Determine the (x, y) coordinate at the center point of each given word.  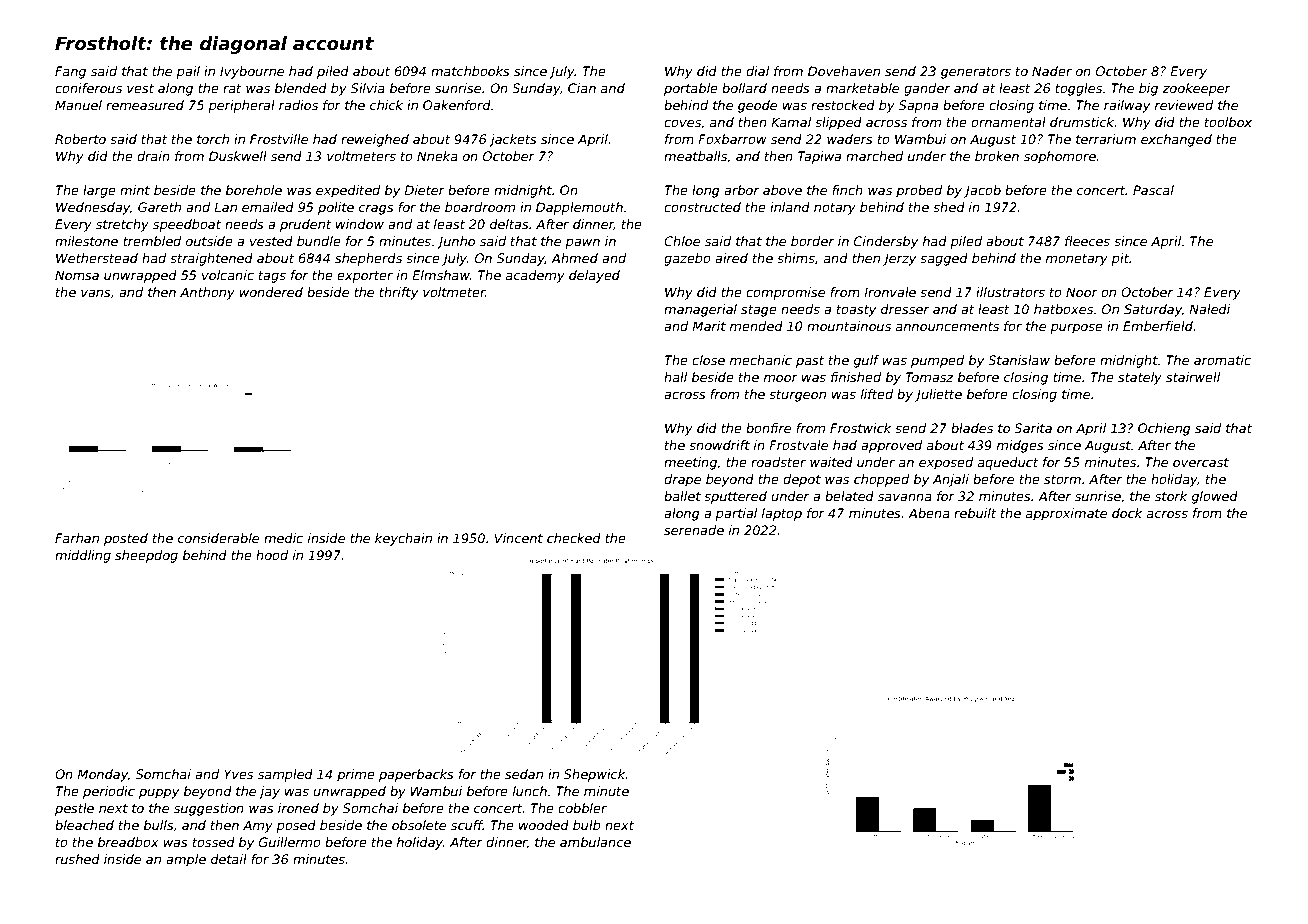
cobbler (582, 808)
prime (356, 775)
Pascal (1153, 190)
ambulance (595, 842)
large (99, 191)
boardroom (480, 207)
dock (1127, 513)
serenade (694, 530)
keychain (403, 539)
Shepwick (595, 775)
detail (229, 859)
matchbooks (470, 71)
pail (188, 72)
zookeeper (1196, 89)
